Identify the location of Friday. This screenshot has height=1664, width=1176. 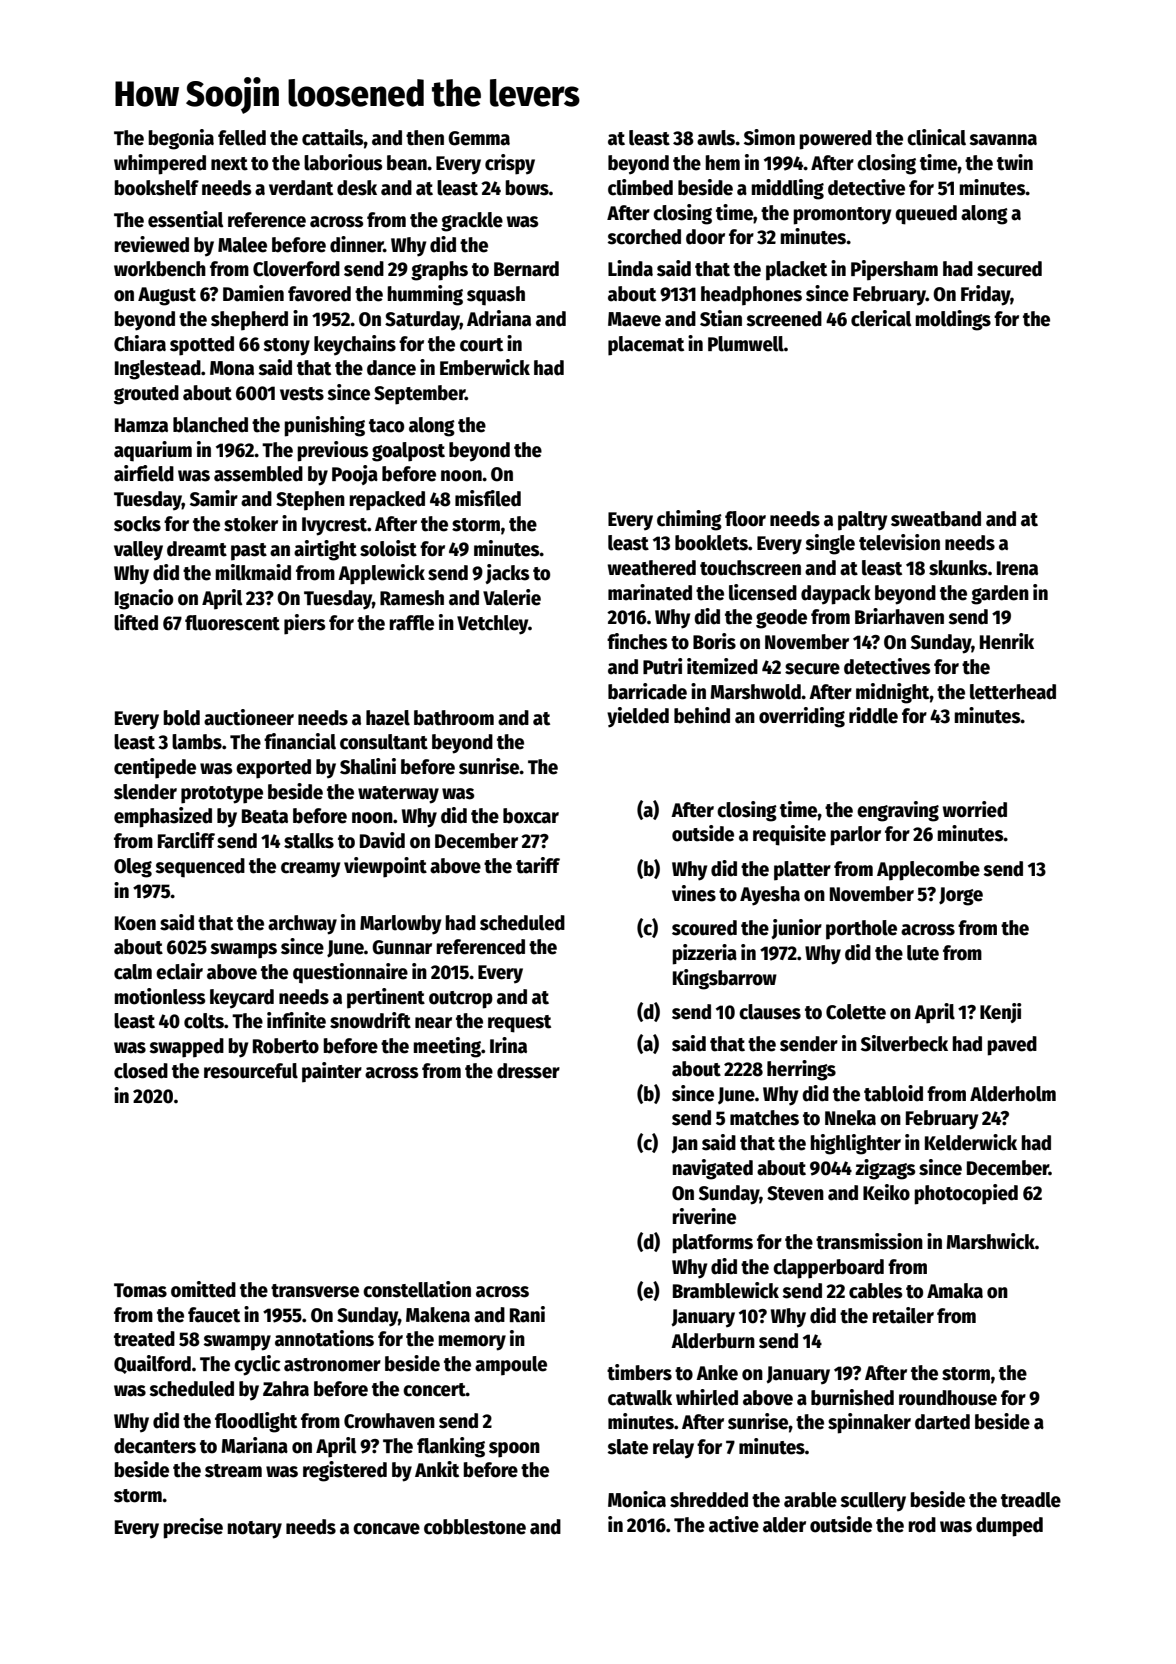
(986, 295).
